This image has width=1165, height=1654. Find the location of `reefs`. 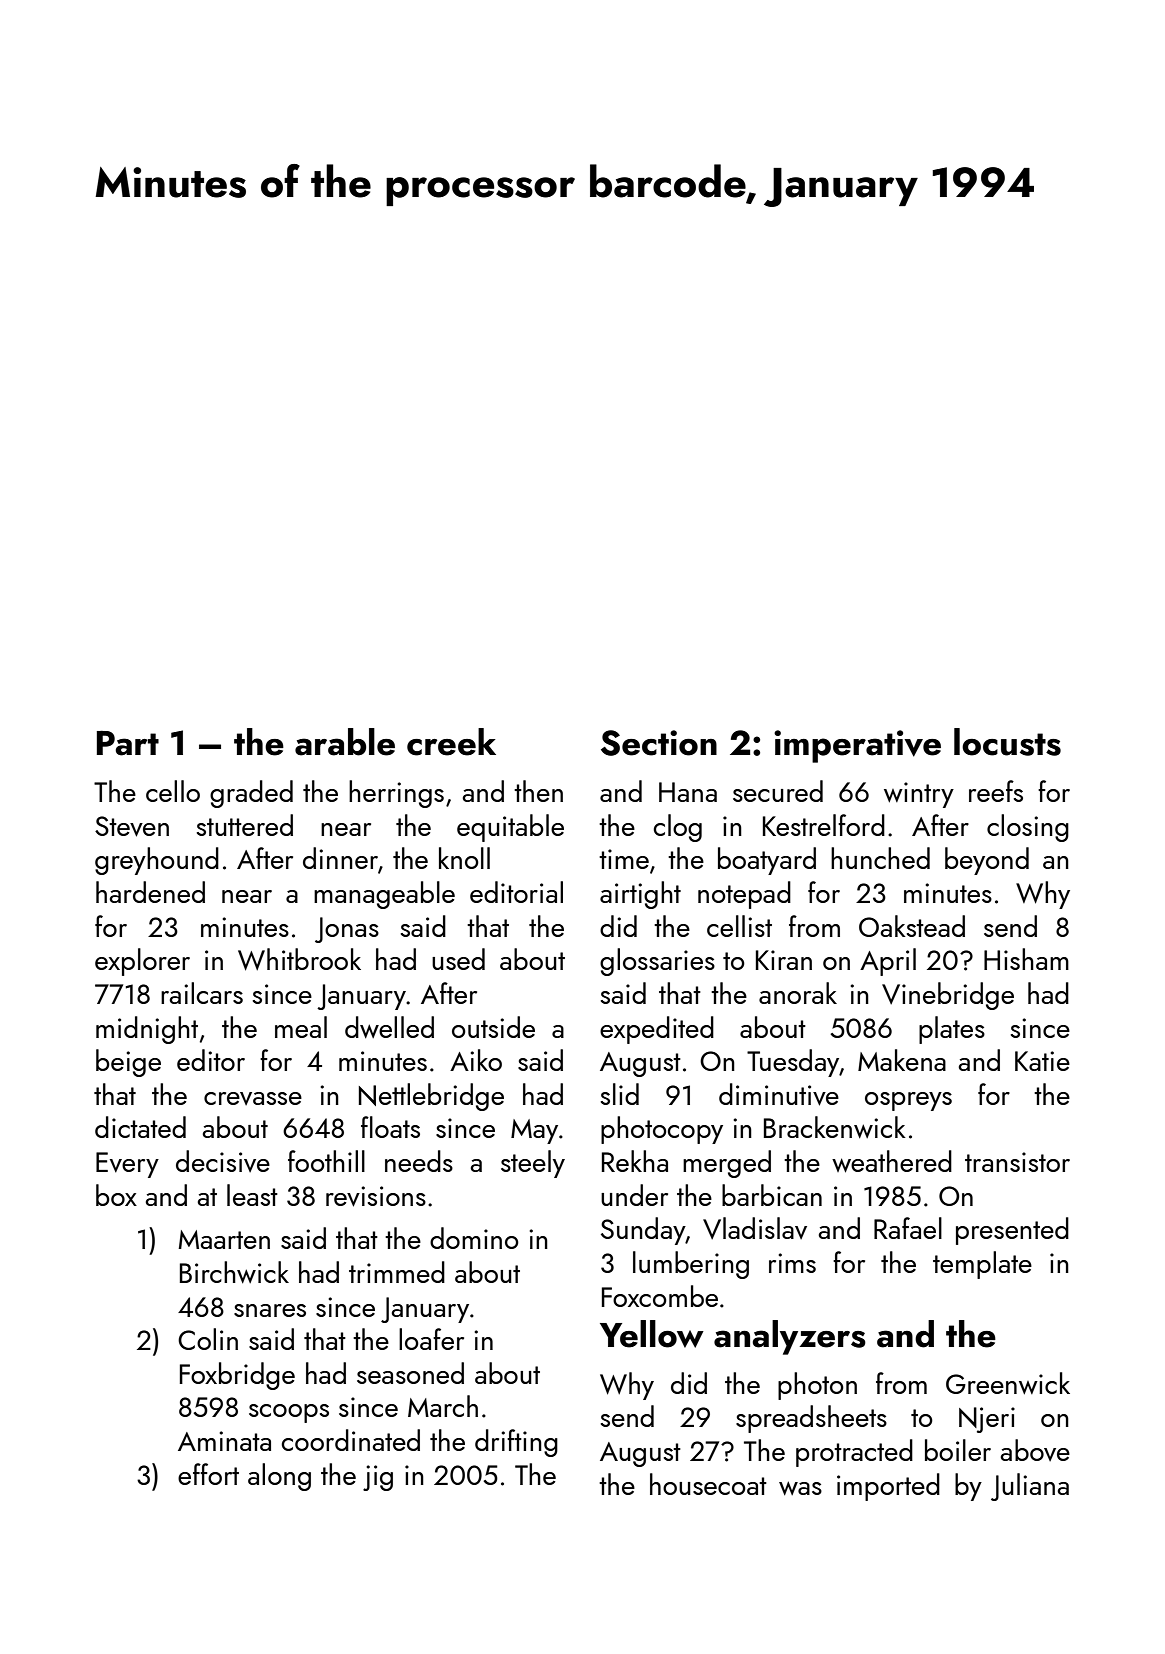

reefs is located at coordinates (996, 791).
